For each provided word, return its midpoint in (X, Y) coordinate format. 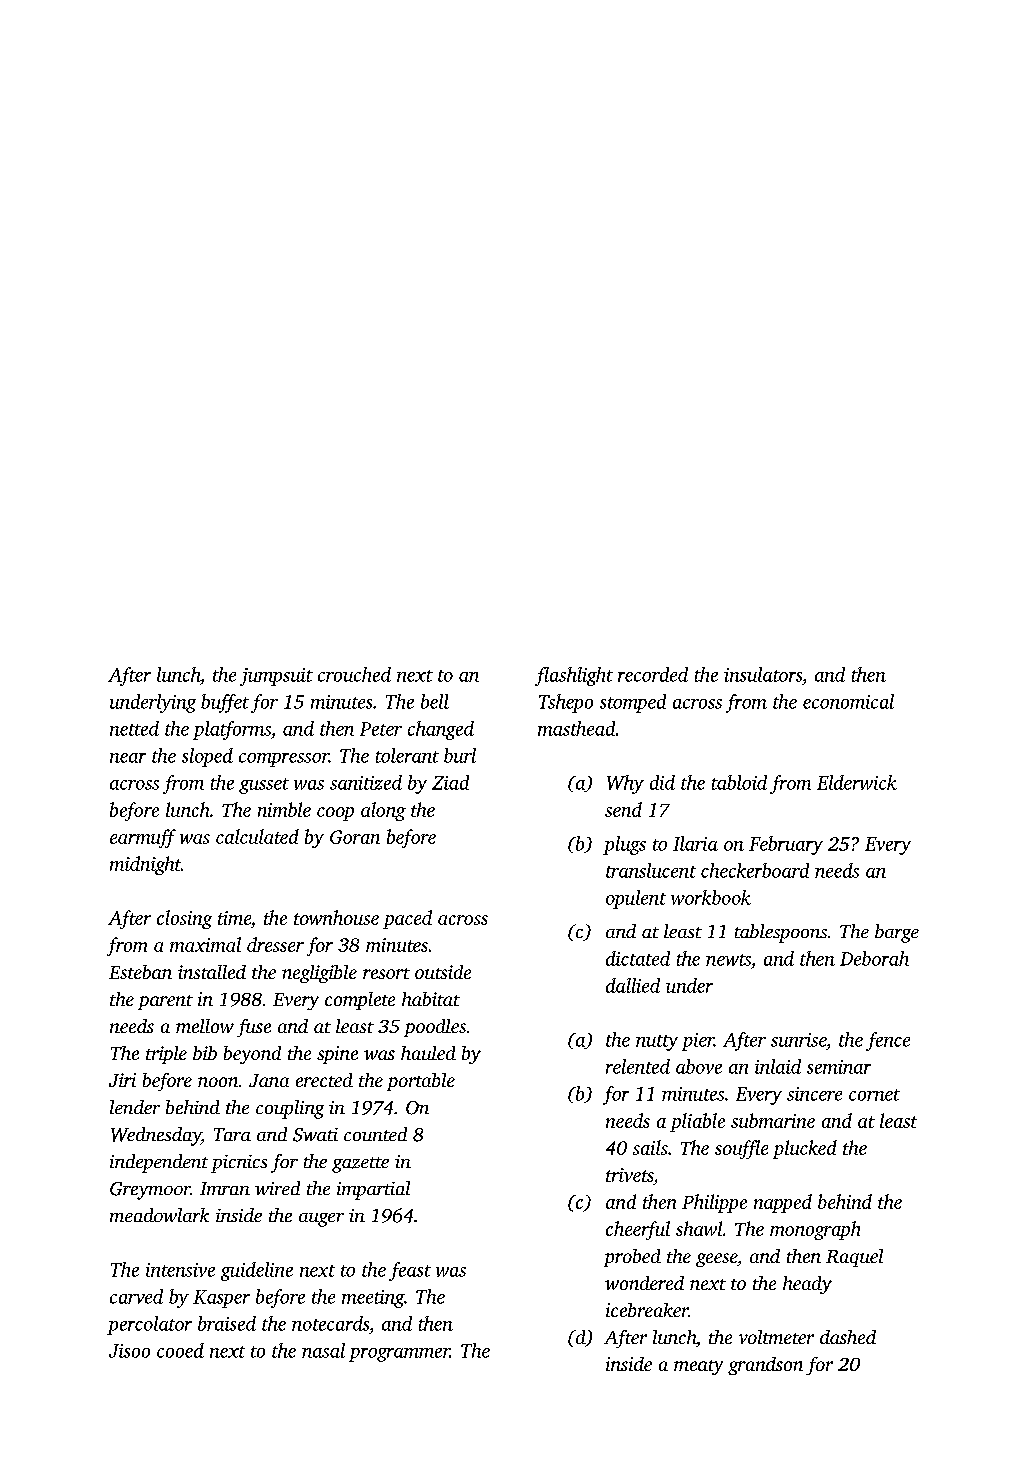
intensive (180, 1270)
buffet (225, 703)
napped (783, 1203)
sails (650, 1147)
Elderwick (857, 782)
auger (321, 1220)
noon (218, 1082)
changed (441, 730)
